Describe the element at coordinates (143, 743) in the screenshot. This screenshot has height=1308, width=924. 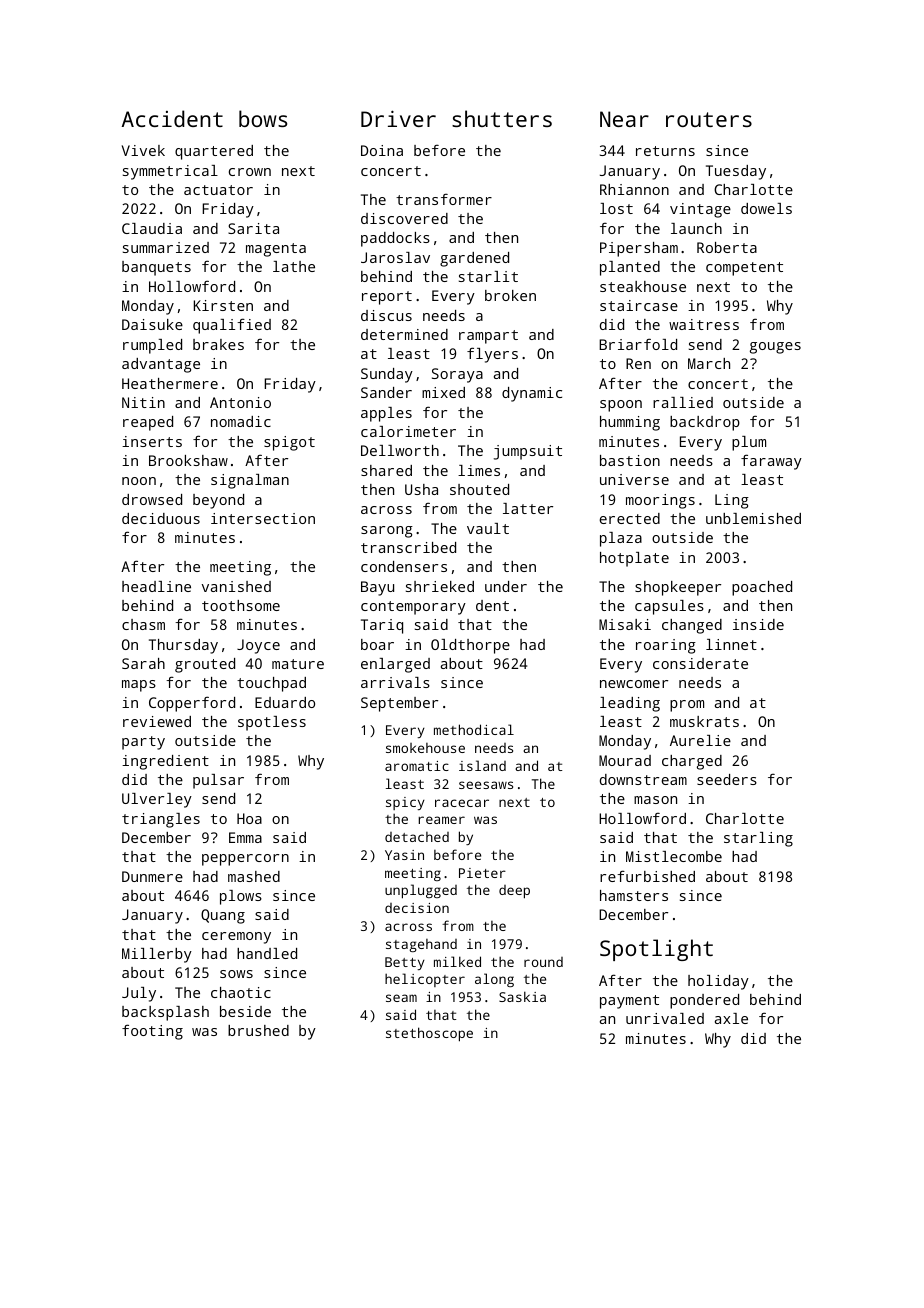
I see `party` at that location.
